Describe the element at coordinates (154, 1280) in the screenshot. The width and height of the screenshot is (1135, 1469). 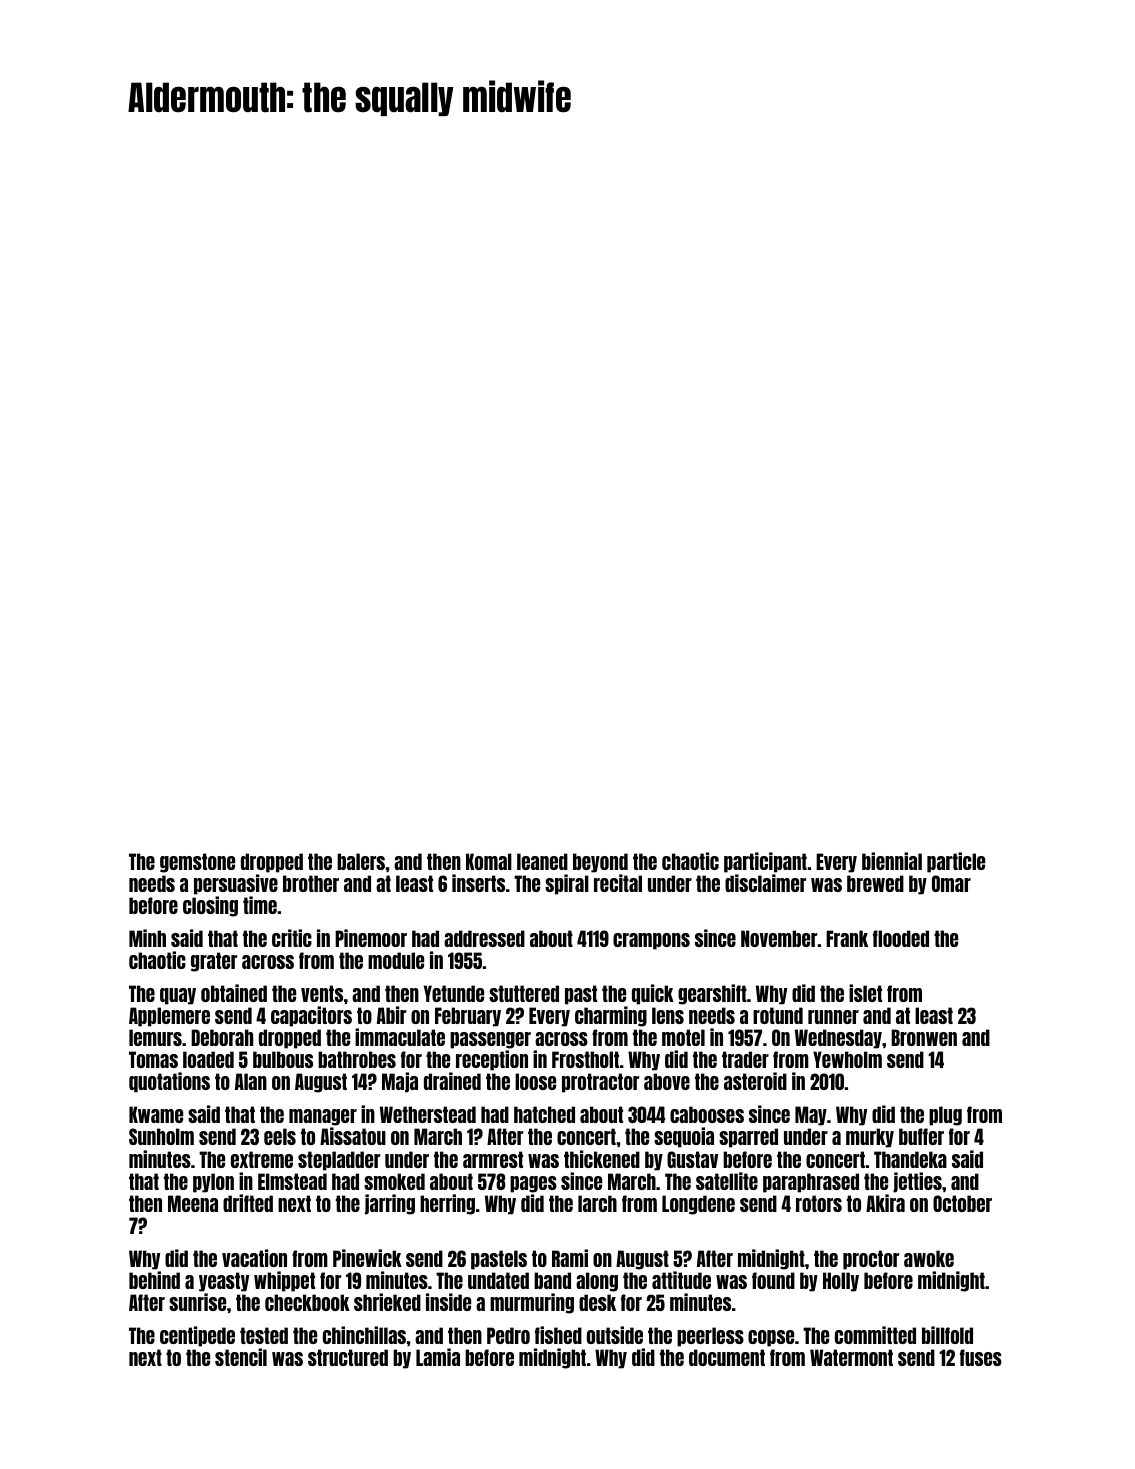
I see `behind` at that location.
